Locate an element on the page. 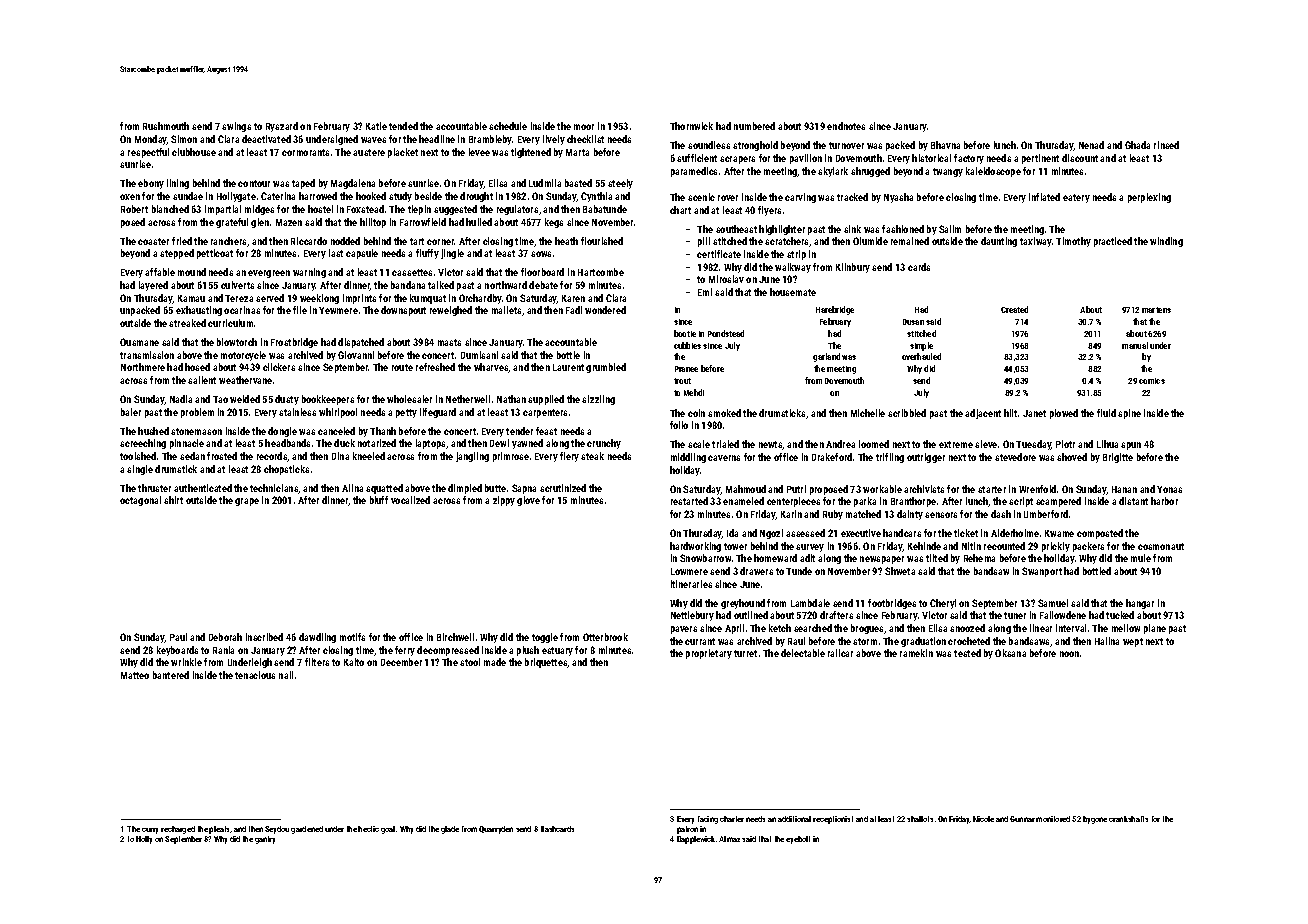  Simon is located at coordinates (184, 139).
